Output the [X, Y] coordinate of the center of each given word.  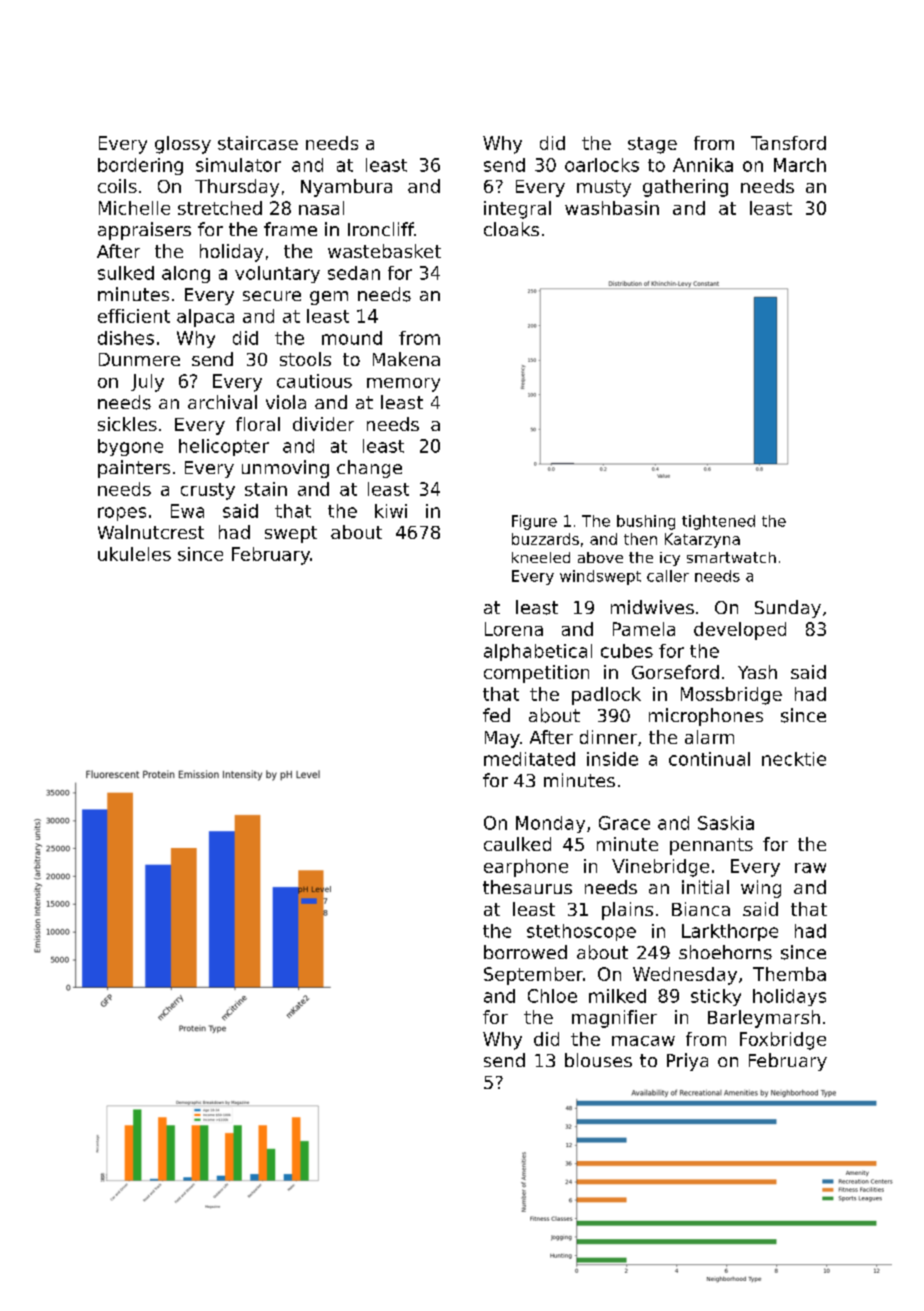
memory [403, 385]
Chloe [552, 996]
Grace [624, 823]
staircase [258, 143]
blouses [598, 1060]
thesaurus [527, 887]
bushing [646, 522]
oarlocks [602, 165]
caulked [517, 844]
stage [652, 145]
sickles [127, 424]
